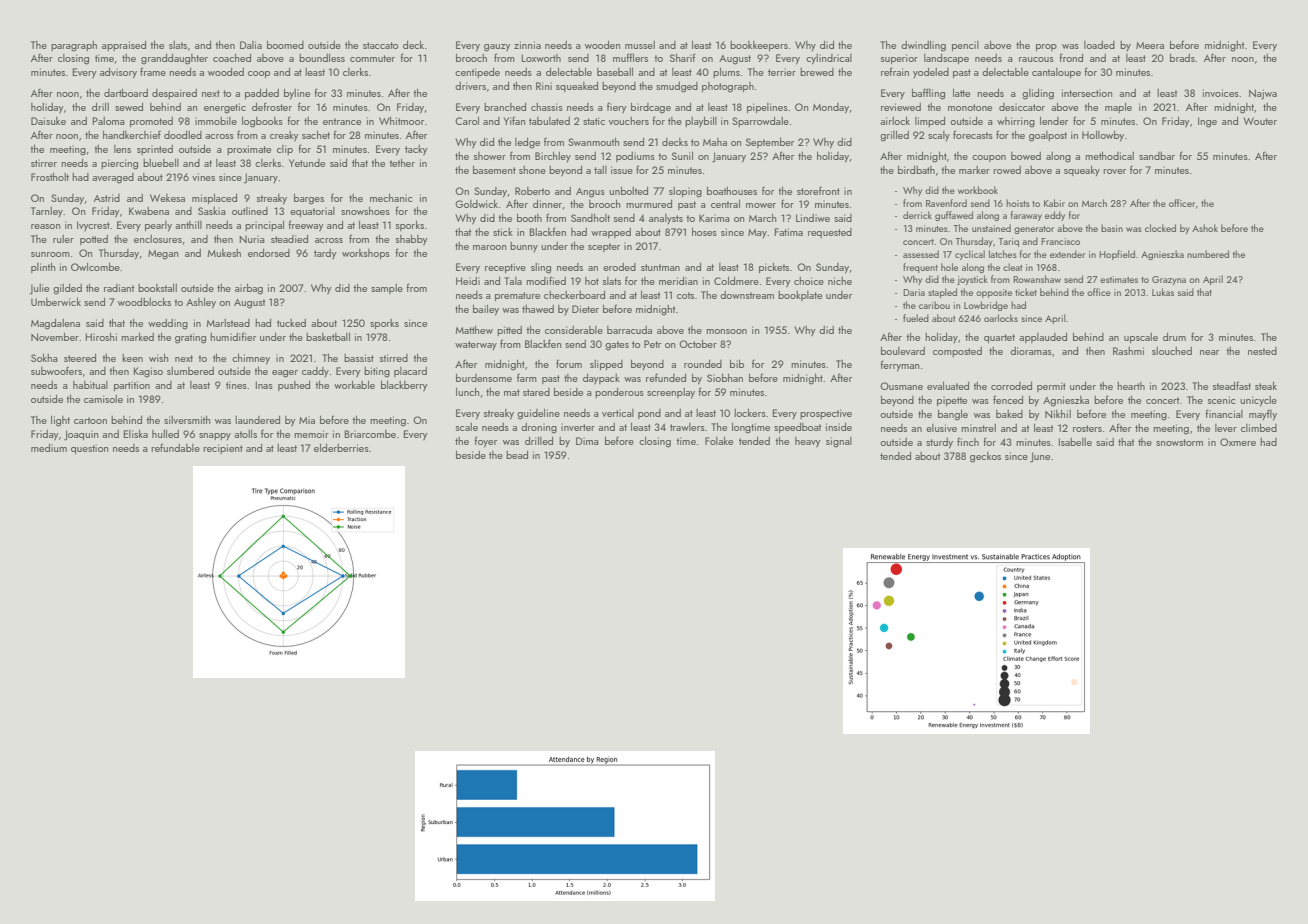 Image resolution: width=1308 pixels, height=924 pixels. I want to click on Meera, so click(1150, 45).
